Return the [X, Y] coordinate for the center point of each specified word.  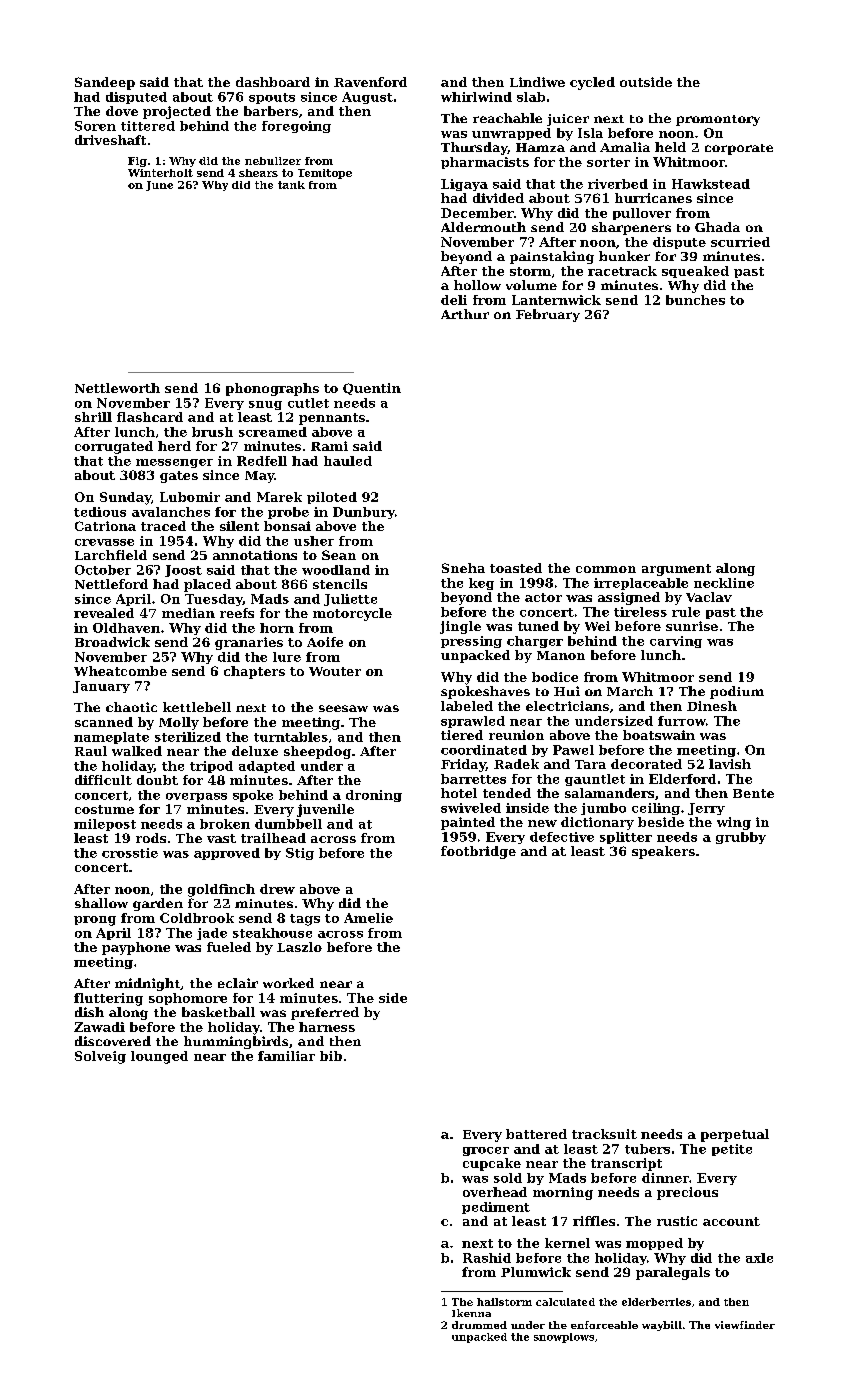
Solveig [100, 1057]
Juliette [350, 600]
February [548, 315]
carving [676, 642]
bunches [695, 300]
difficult [103, 780]
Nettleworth [117, 388]
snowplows [564, 1338]
